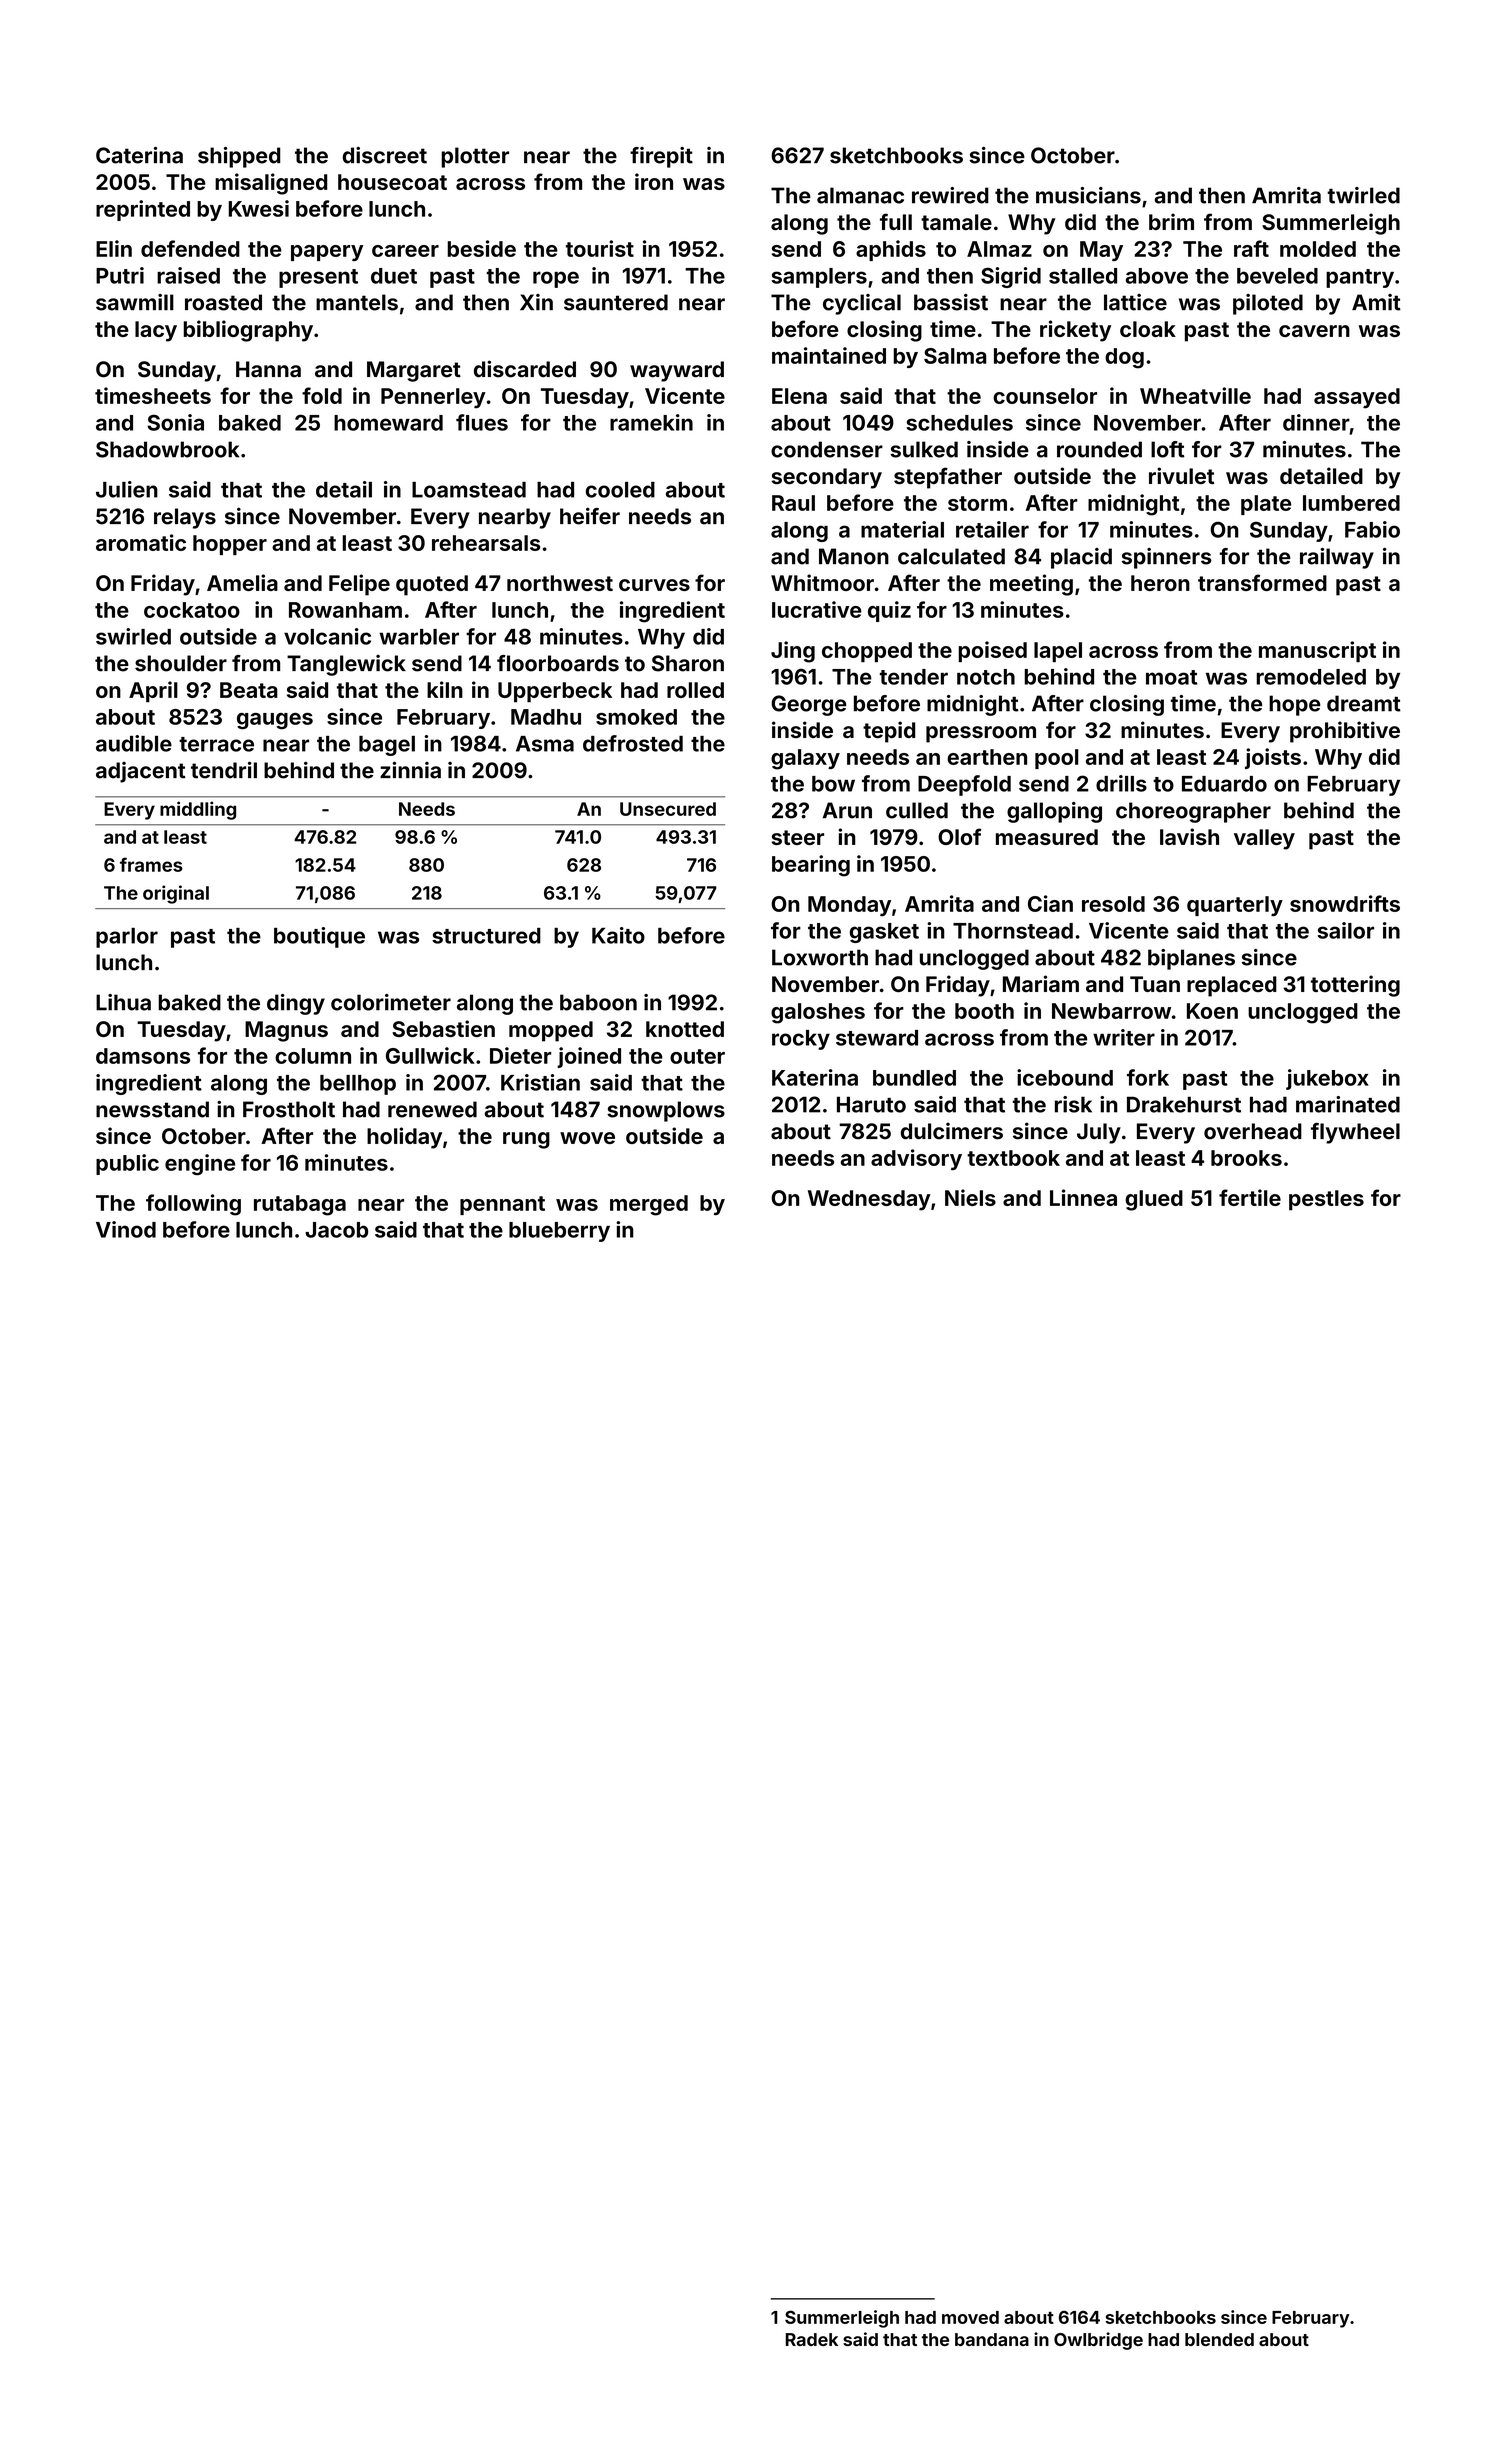  I want to click on boutique, so click(319, 937).
